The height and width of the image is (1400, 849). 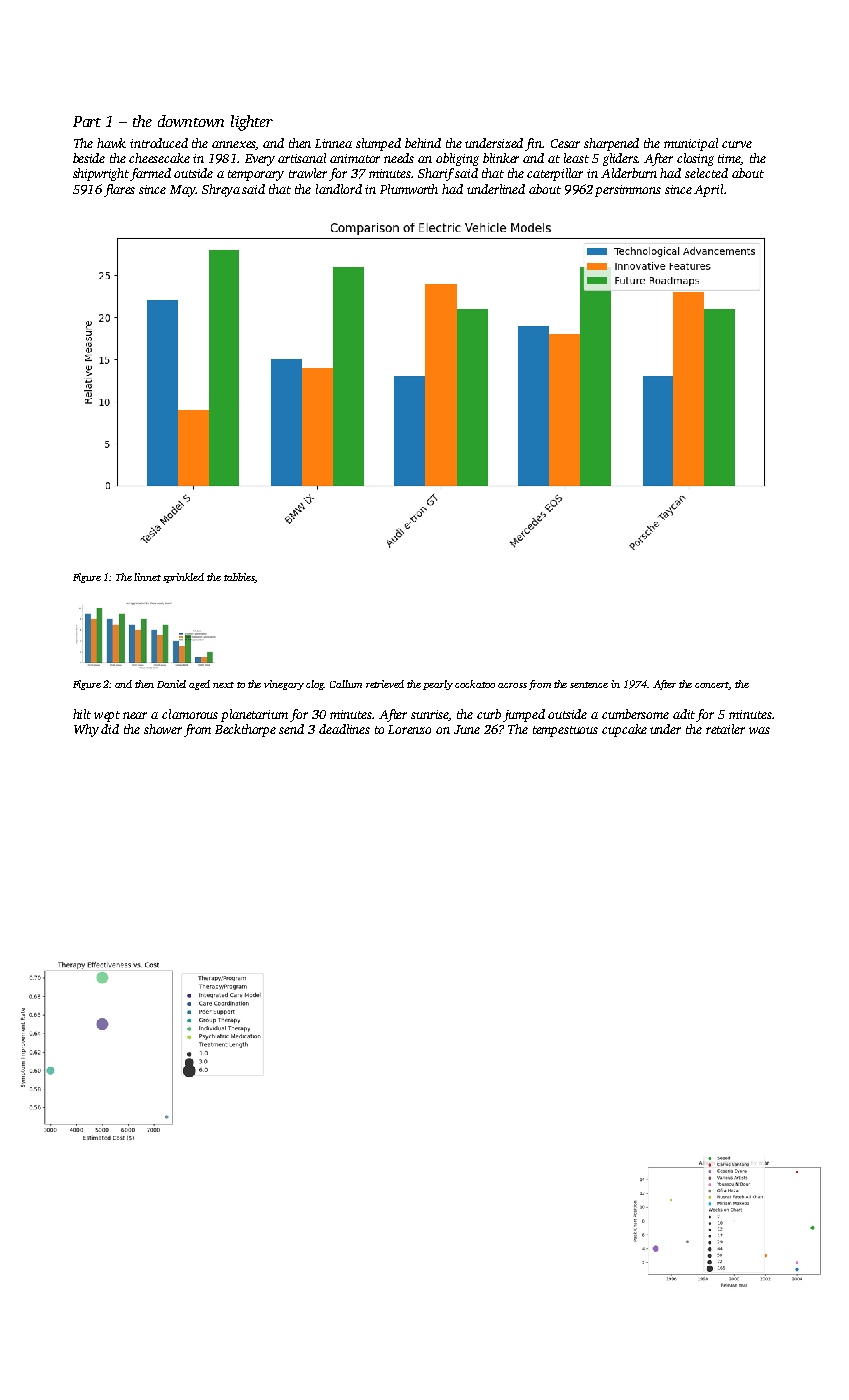 What do you see at coordinates (147, 577) in the image?
I see `linnet` at bounding box center [147, 577].
